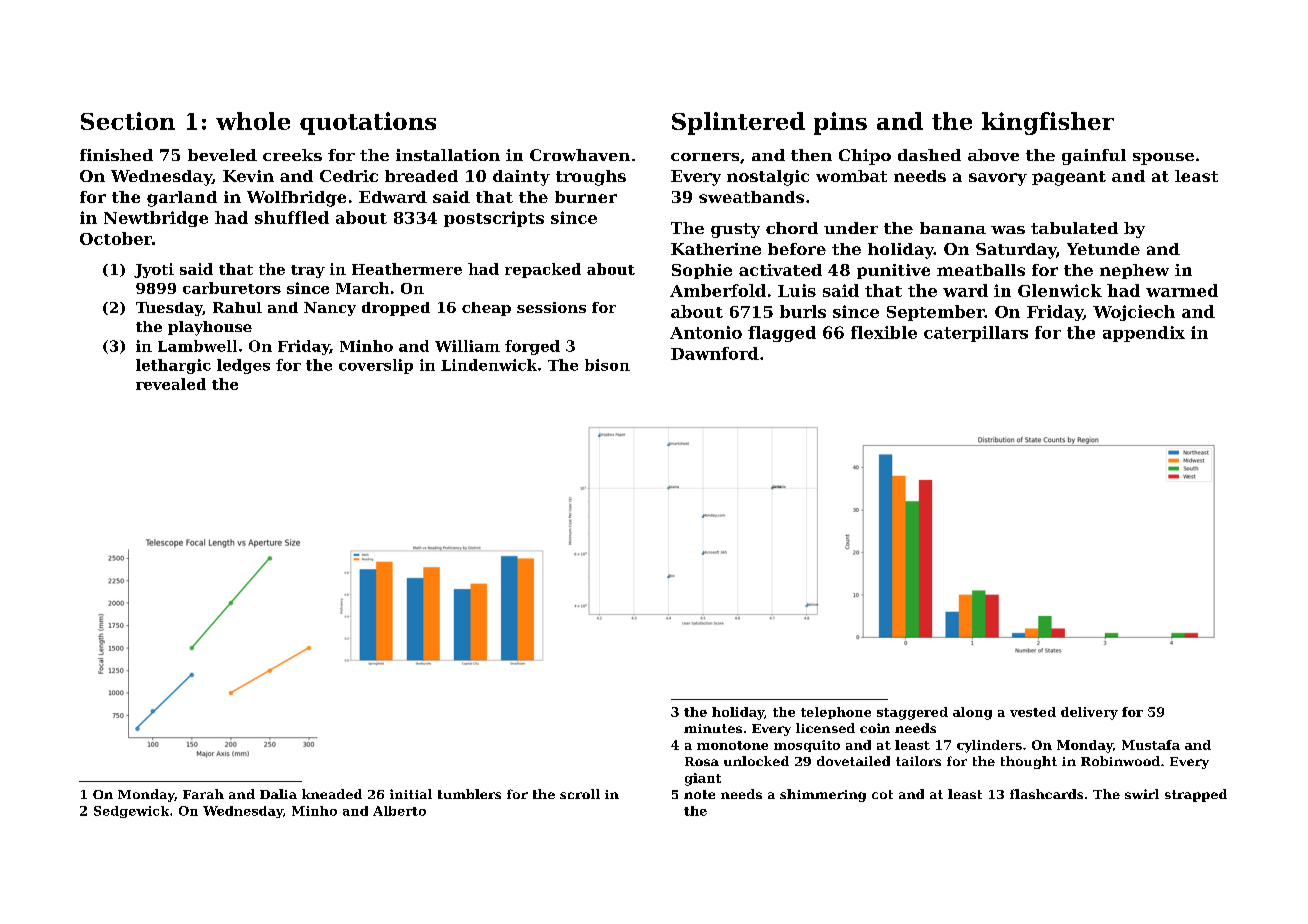  Describe the element at coordinates (349, 176) in the image. I see `Cedric` at that location.
